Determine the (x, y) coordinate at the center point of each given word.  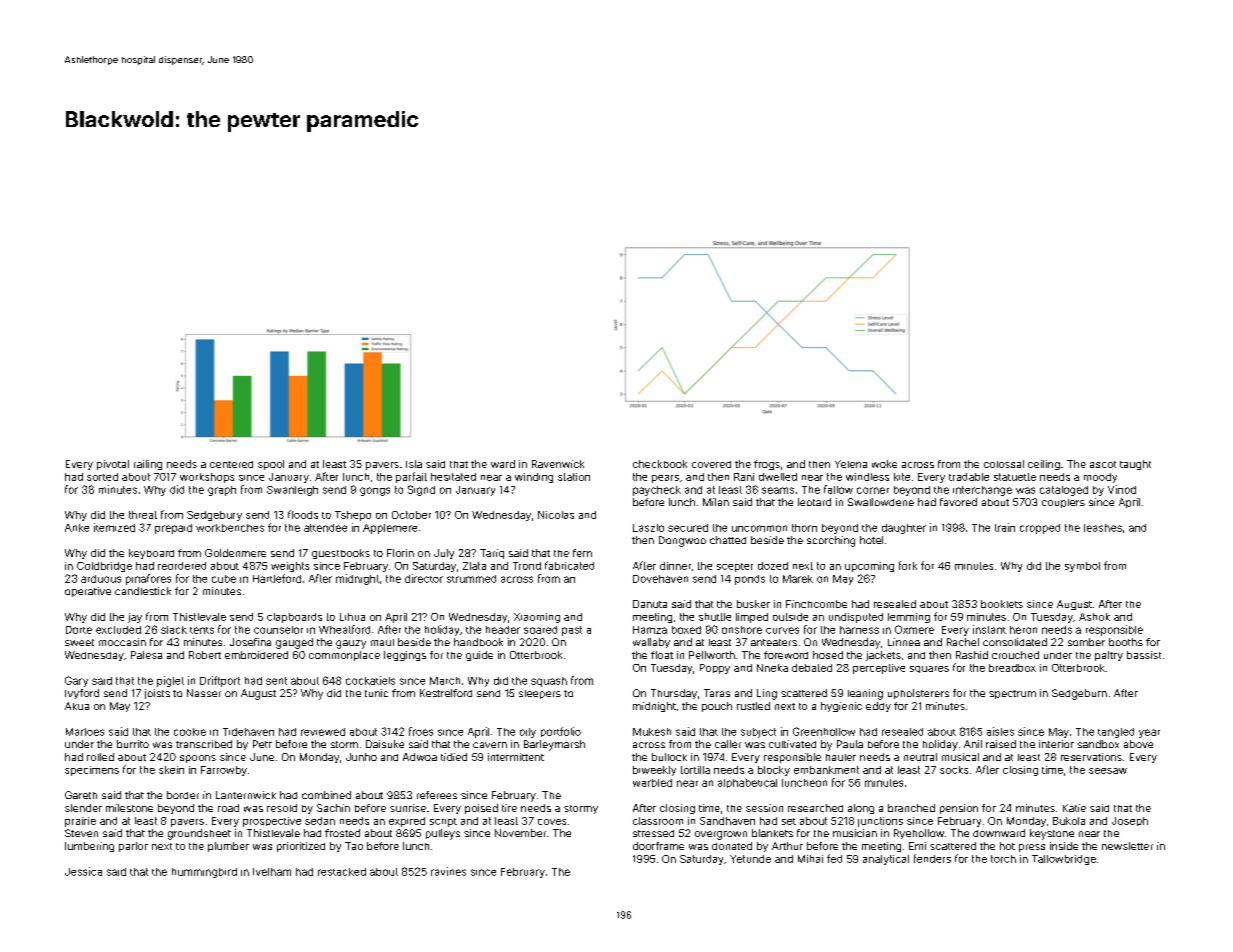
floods (303, 514)
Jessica (83, 871)
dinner (675, 566)
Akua (77, 706)
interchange (982, 491)
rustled (753, 706)
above (1138, 744)
